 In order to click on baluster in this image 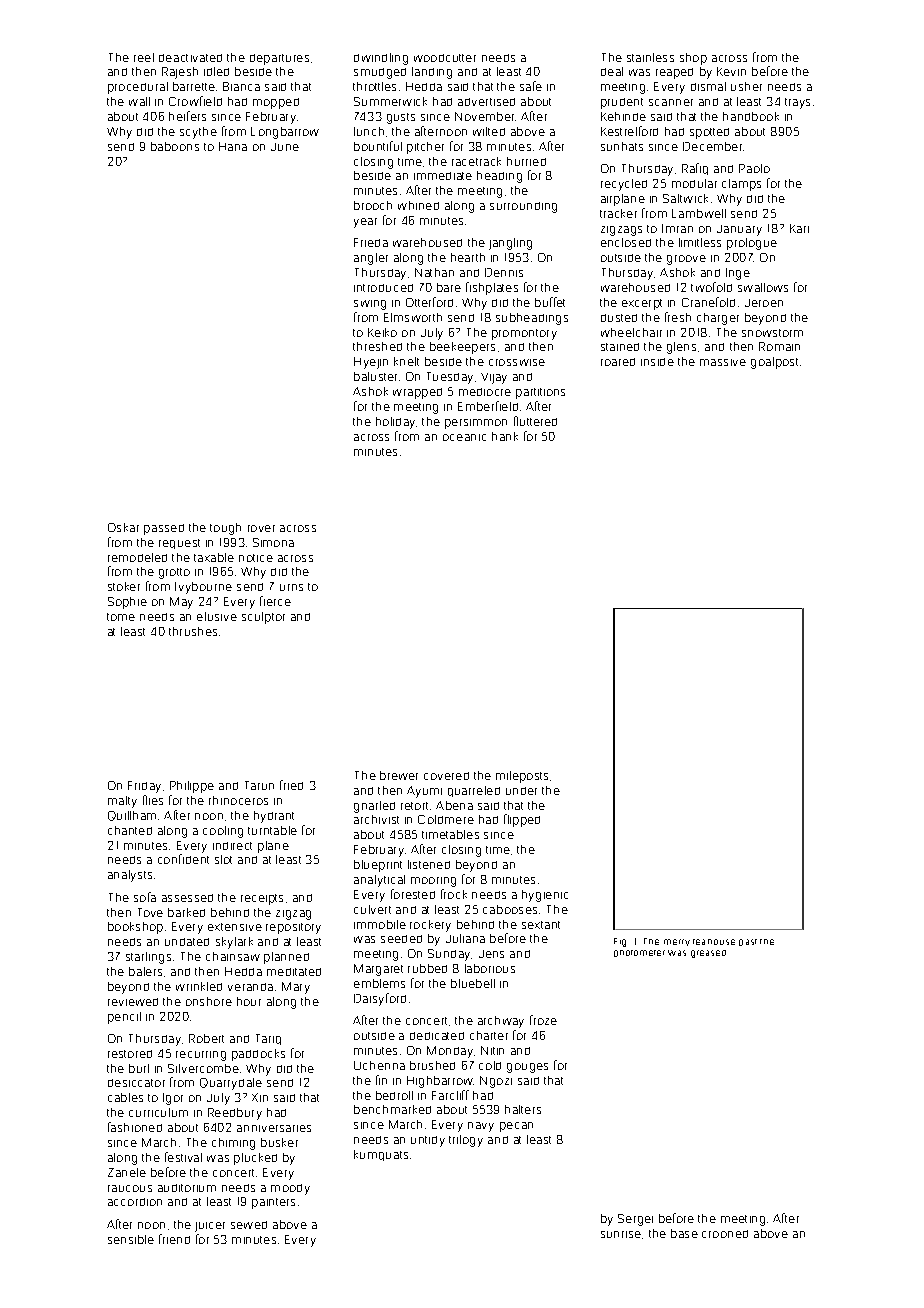, I will do `click(375, 376)`.
